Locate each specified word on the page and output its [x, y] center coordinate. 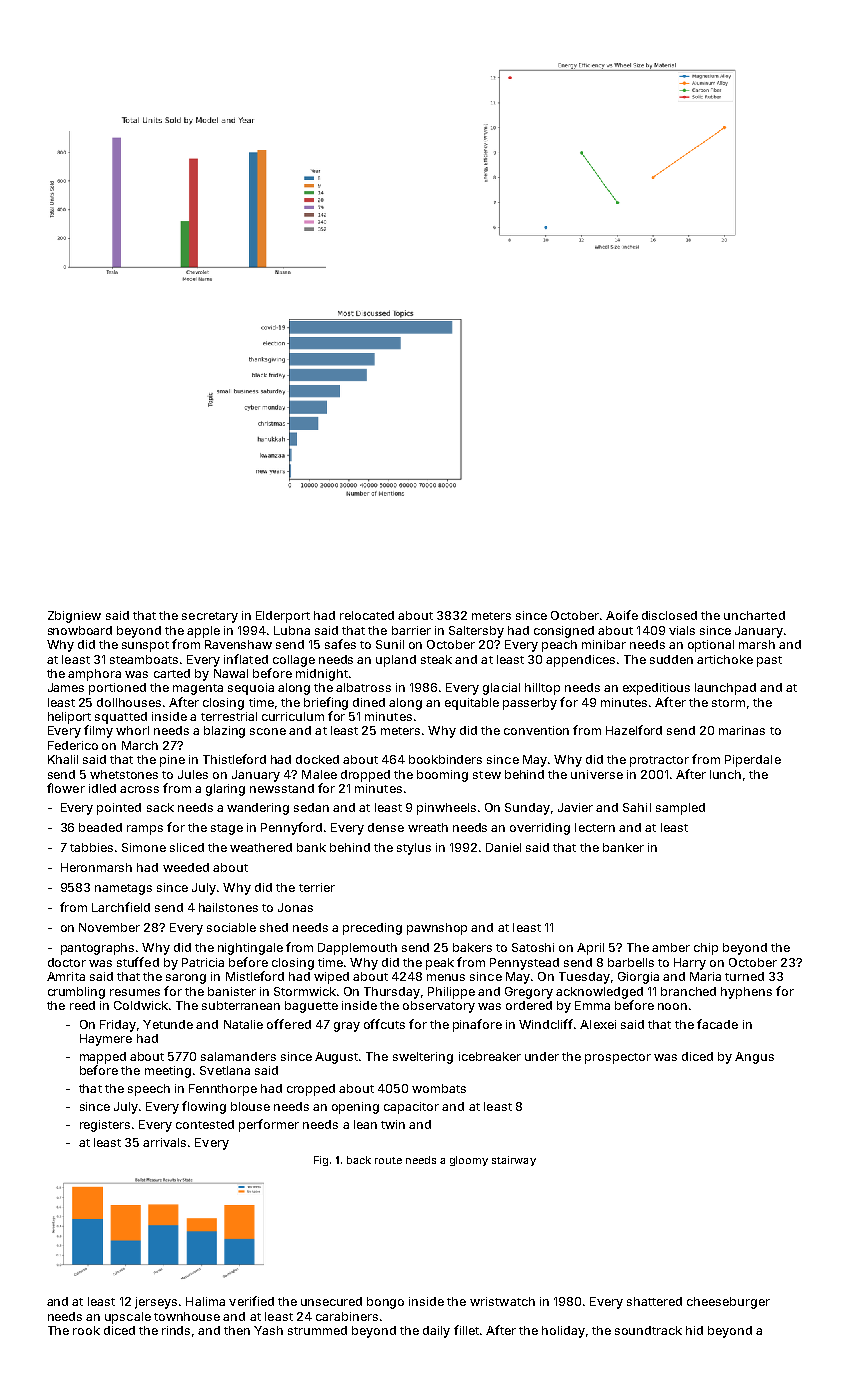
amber [671, 947]
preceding [372, 929]
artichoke [725, 659]
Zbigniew [74, 617]
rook [86, 1330]
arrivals [164, 1142]
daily [436, 1332]
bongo [385, 1303]
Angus [754, 1058]
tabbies [91, 847]
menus [446, 977]
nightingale [250, 949]
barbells [631, 962]
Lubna [292, 630]
